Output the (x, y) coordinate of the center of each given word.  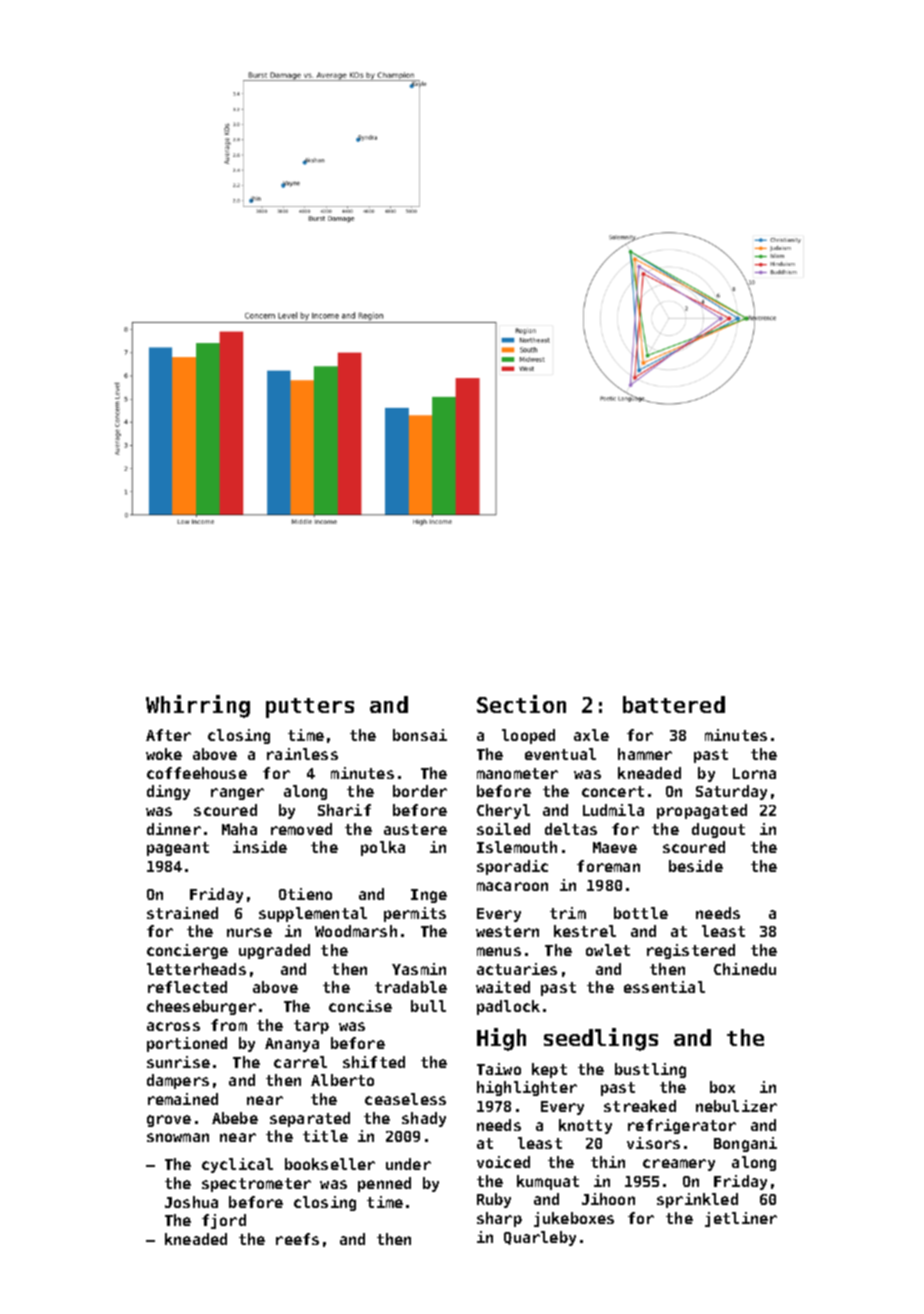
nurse (249, 932)
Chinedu (745, 969)
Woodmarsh (356, 931)
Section (521, 704)
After (168, 735)
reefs (297, 1239)
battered (674, 704)
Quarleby (540, 1238)
